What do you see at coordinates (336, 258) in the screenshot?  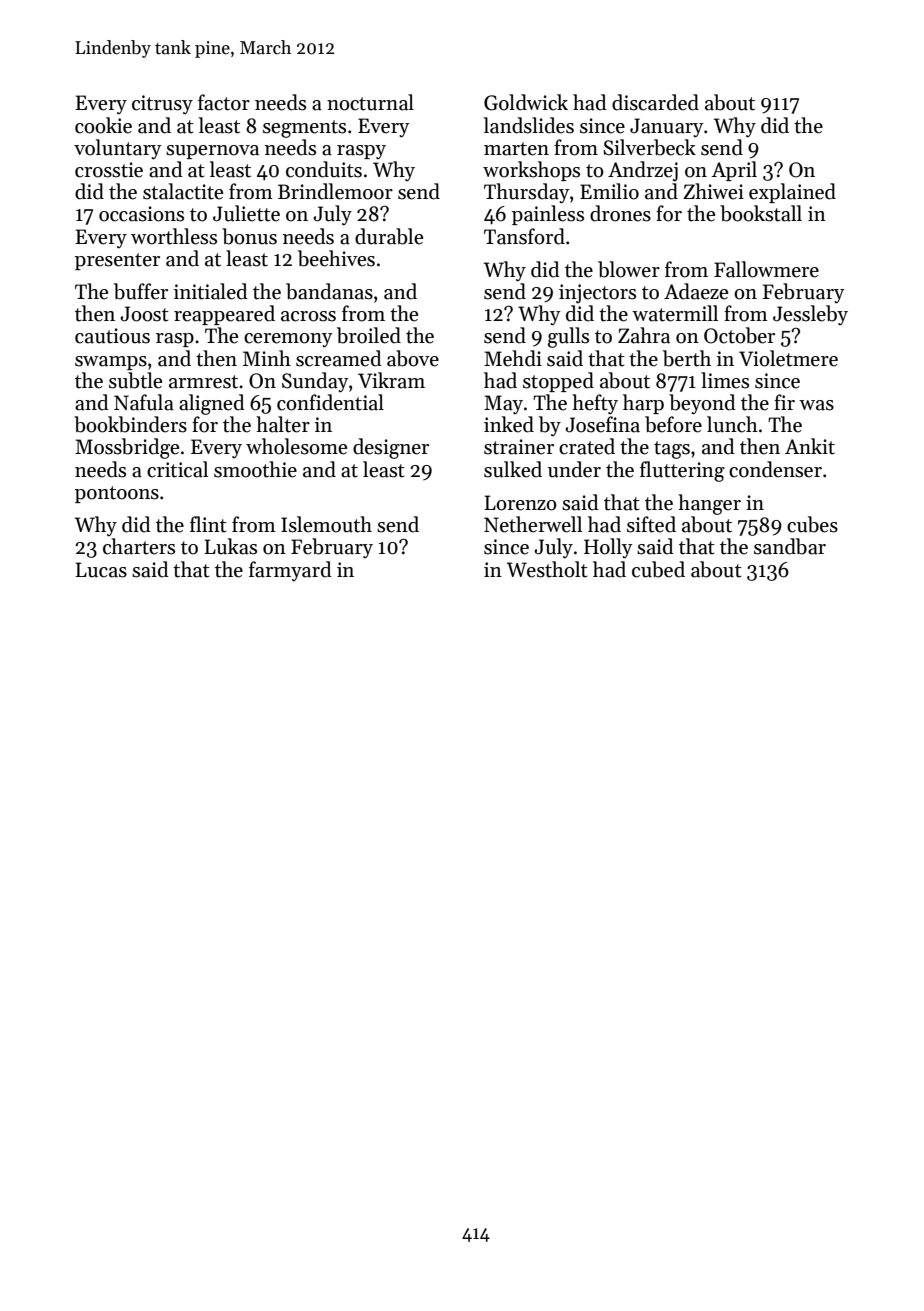 I see `beehives` at bounding box center [336, 258].
